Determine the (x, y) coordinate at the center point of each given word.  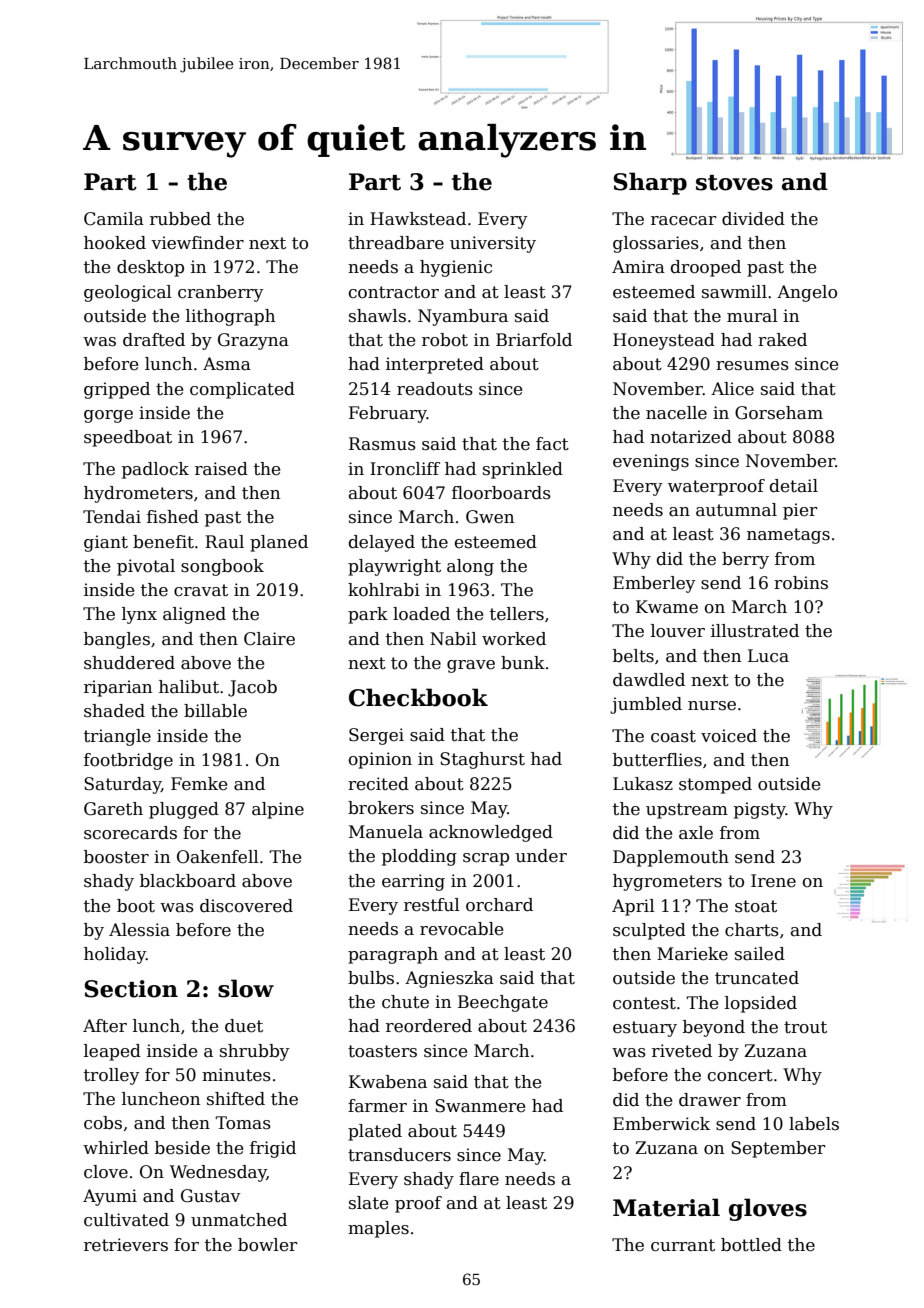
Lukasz (643, 784)
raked (782, 340)
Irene (773, 881)
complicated (242, 390)
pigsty (760, 810)
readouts (435, 389)
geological (128, 293)
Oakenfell (218, 857)
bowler (268, 1245)
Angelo (807, 293)
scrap (486, 859)
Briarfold (534, 340)
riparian (118, 688)
